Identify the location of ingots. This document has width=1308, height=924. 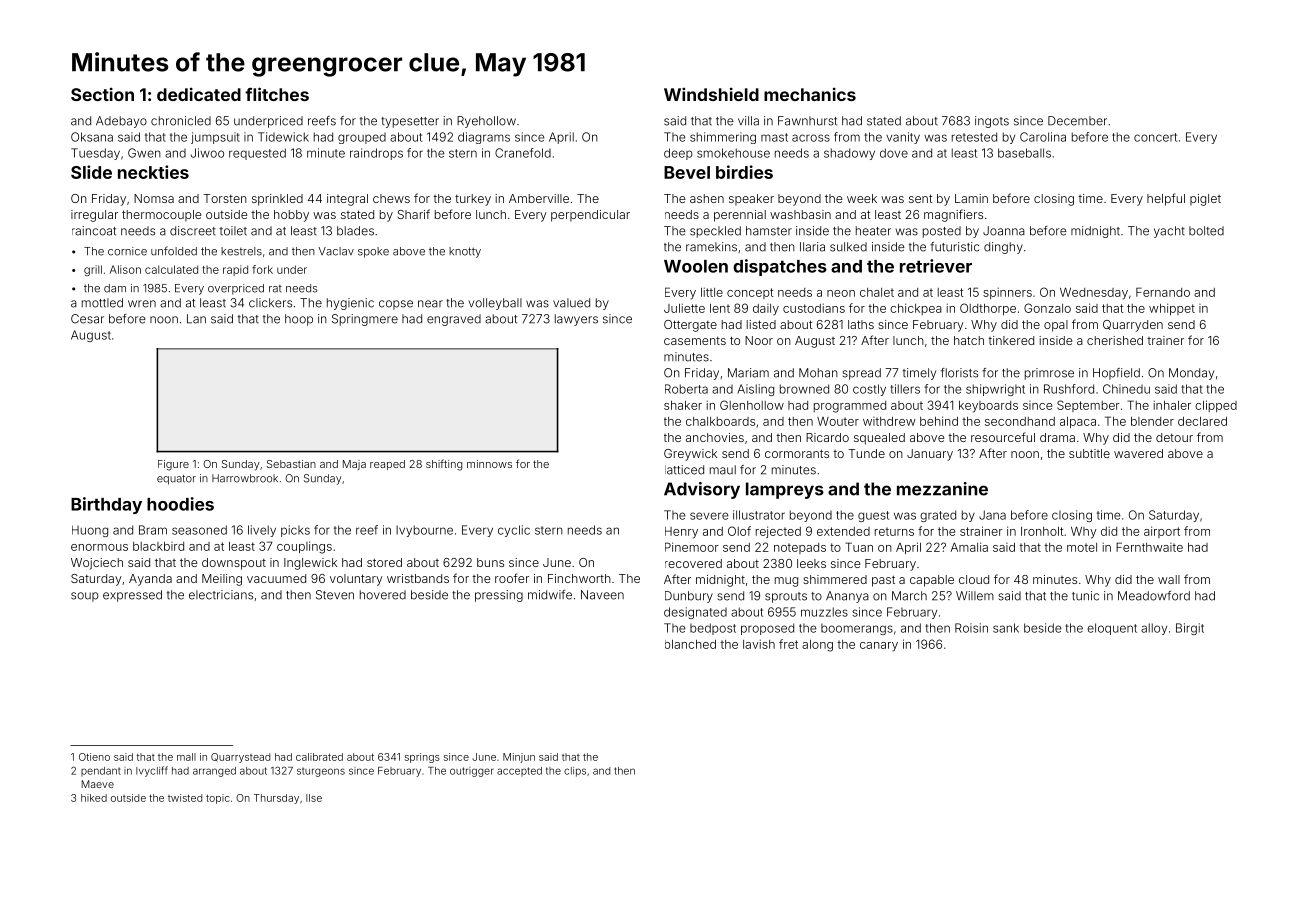
(992, 122).
